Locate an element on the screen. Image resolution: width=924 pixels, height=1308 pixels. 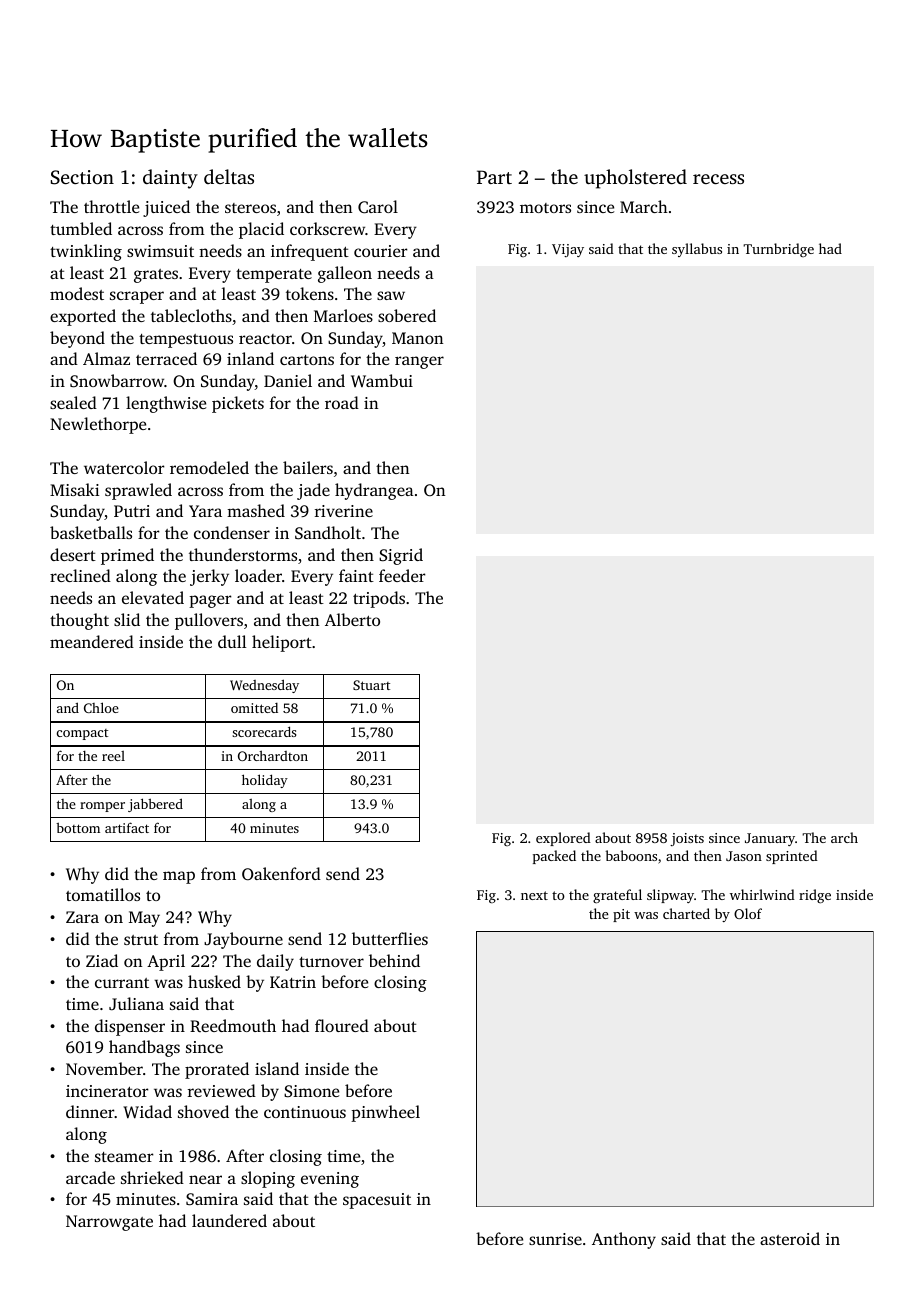
Sigrid is located at coordinates (401, 556).
